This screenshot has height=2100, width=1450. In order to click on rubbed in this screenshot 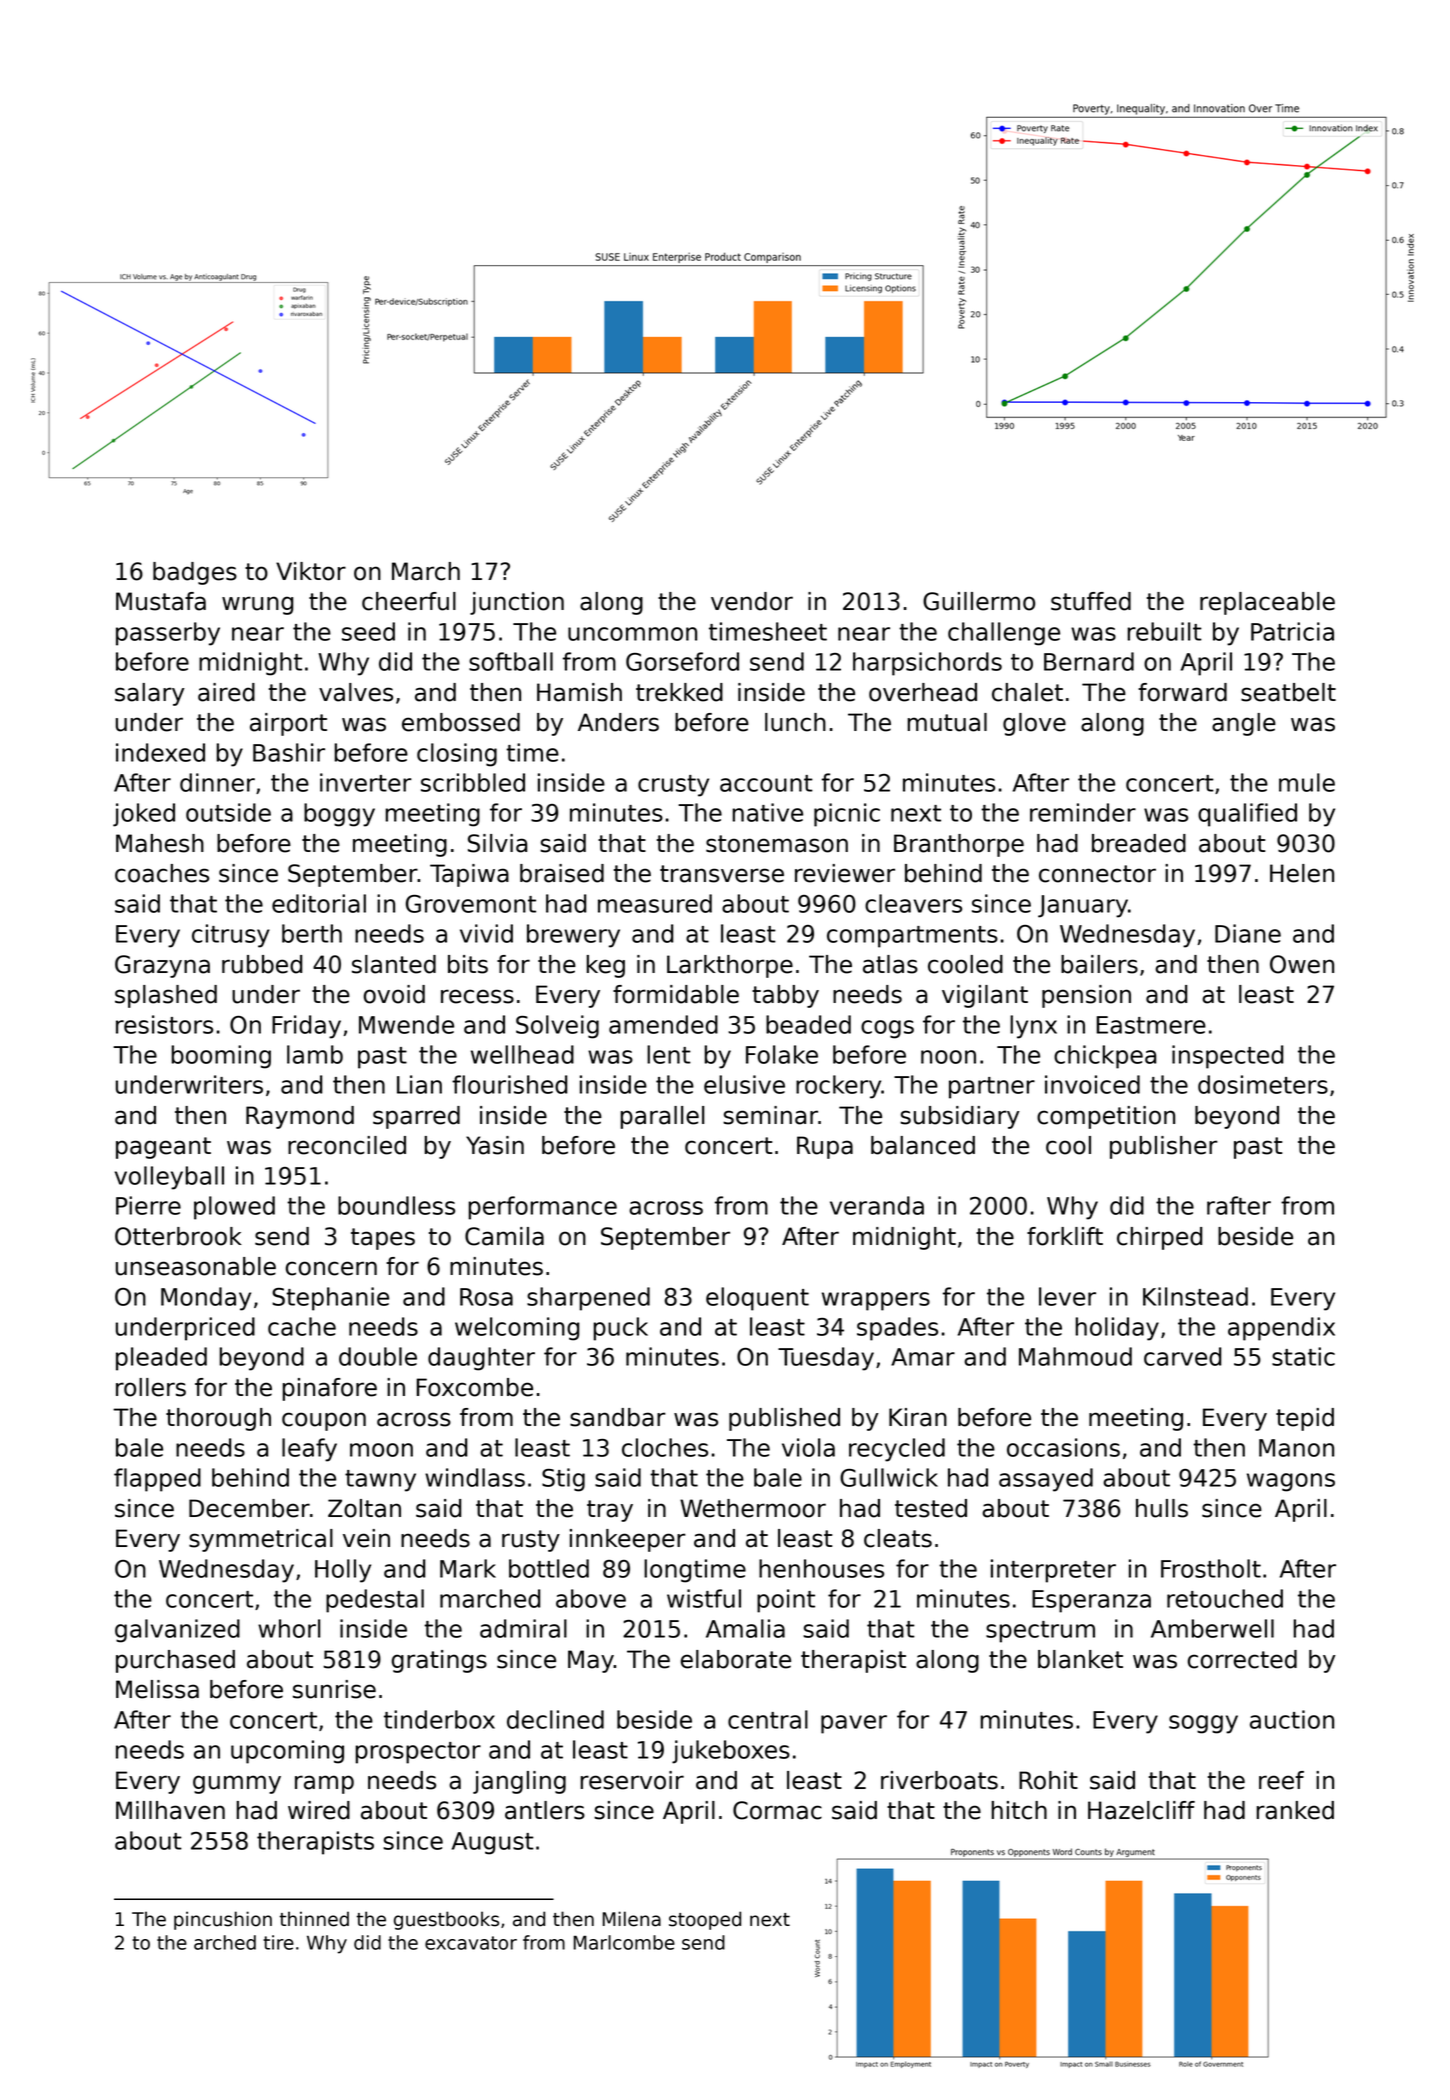, I will do `click(262, 964)`.
